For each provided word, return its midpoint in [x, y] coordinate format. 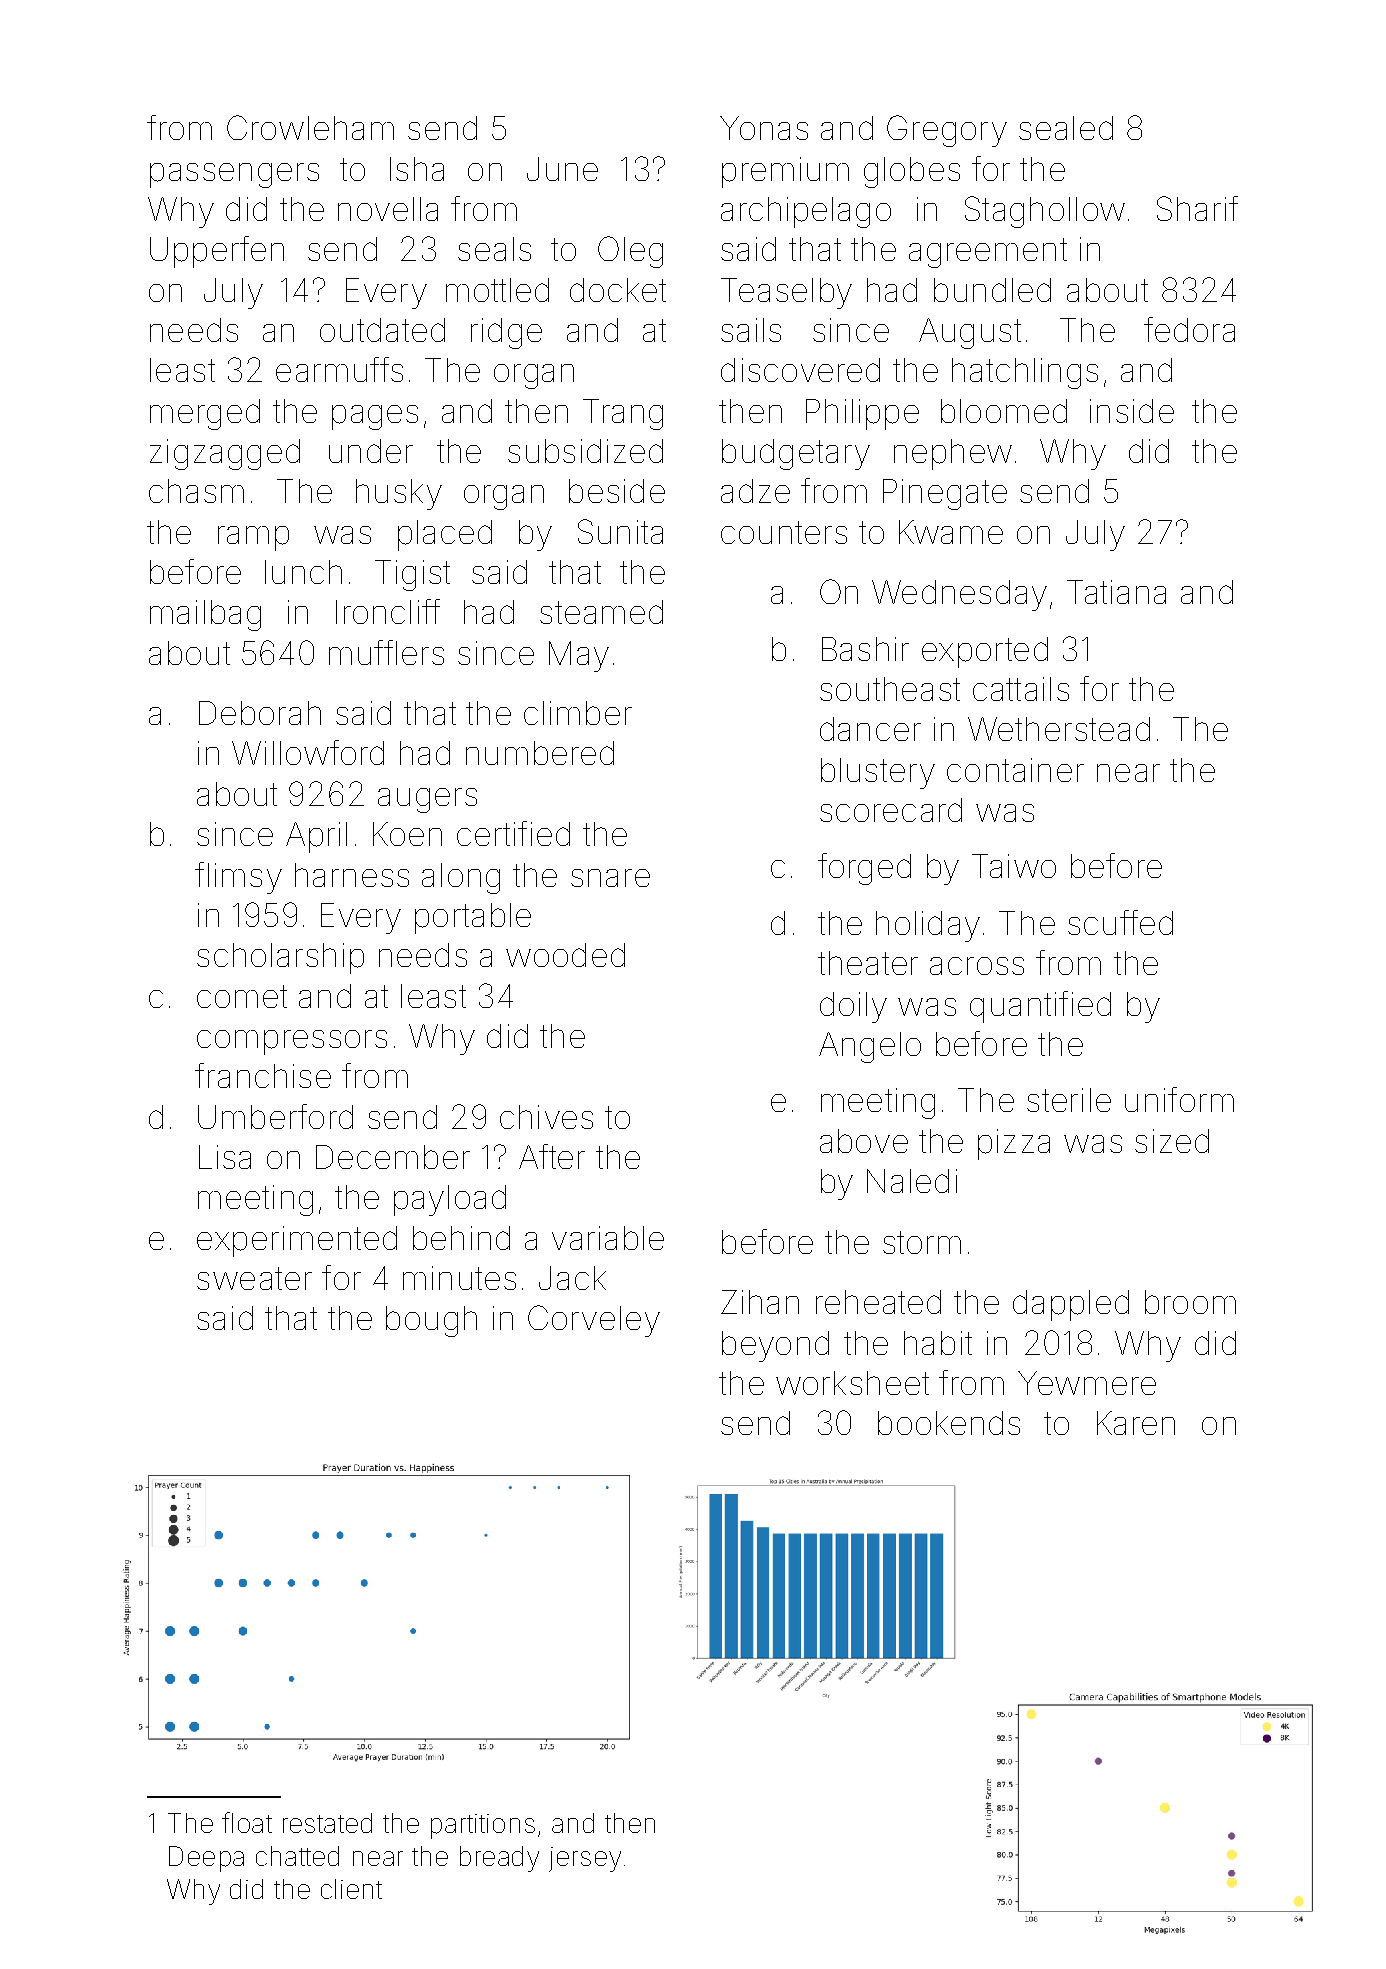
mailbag [205, 615]
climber [578, 713]
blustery [878, 773]
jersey [585, 1859]
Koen [407, 834]
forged [864, 869]
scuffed [1120, 922]
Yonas [764, 128]
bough [431, 1321]
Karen [1136, 1423]
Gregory [947, 131]
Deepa [206, 1859]
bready [499, 1859]
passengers [234, 175]
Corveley [594, 1321]
